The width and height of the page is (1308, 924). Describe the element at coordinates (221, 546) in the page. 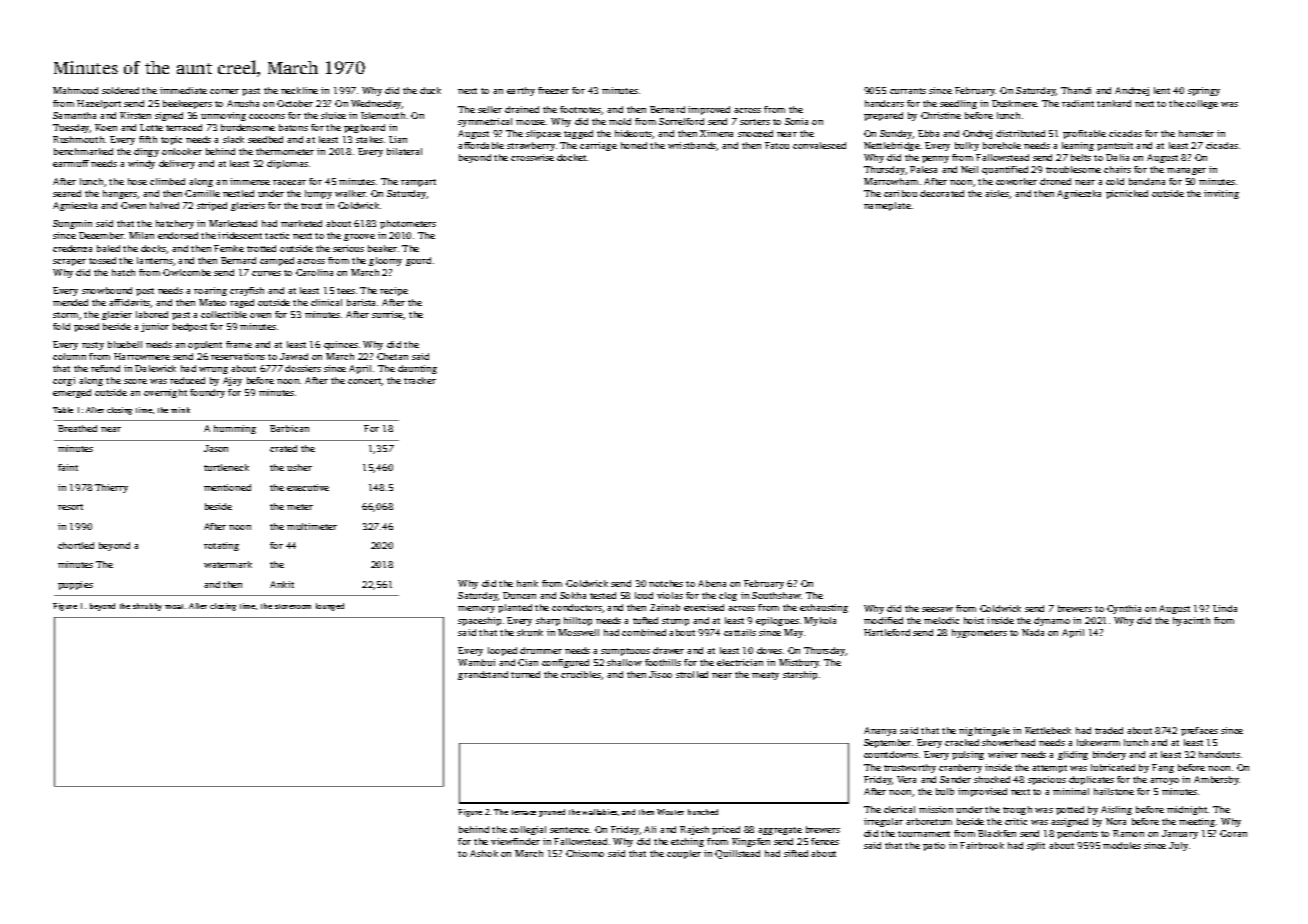

I see `rotating` at that location.
